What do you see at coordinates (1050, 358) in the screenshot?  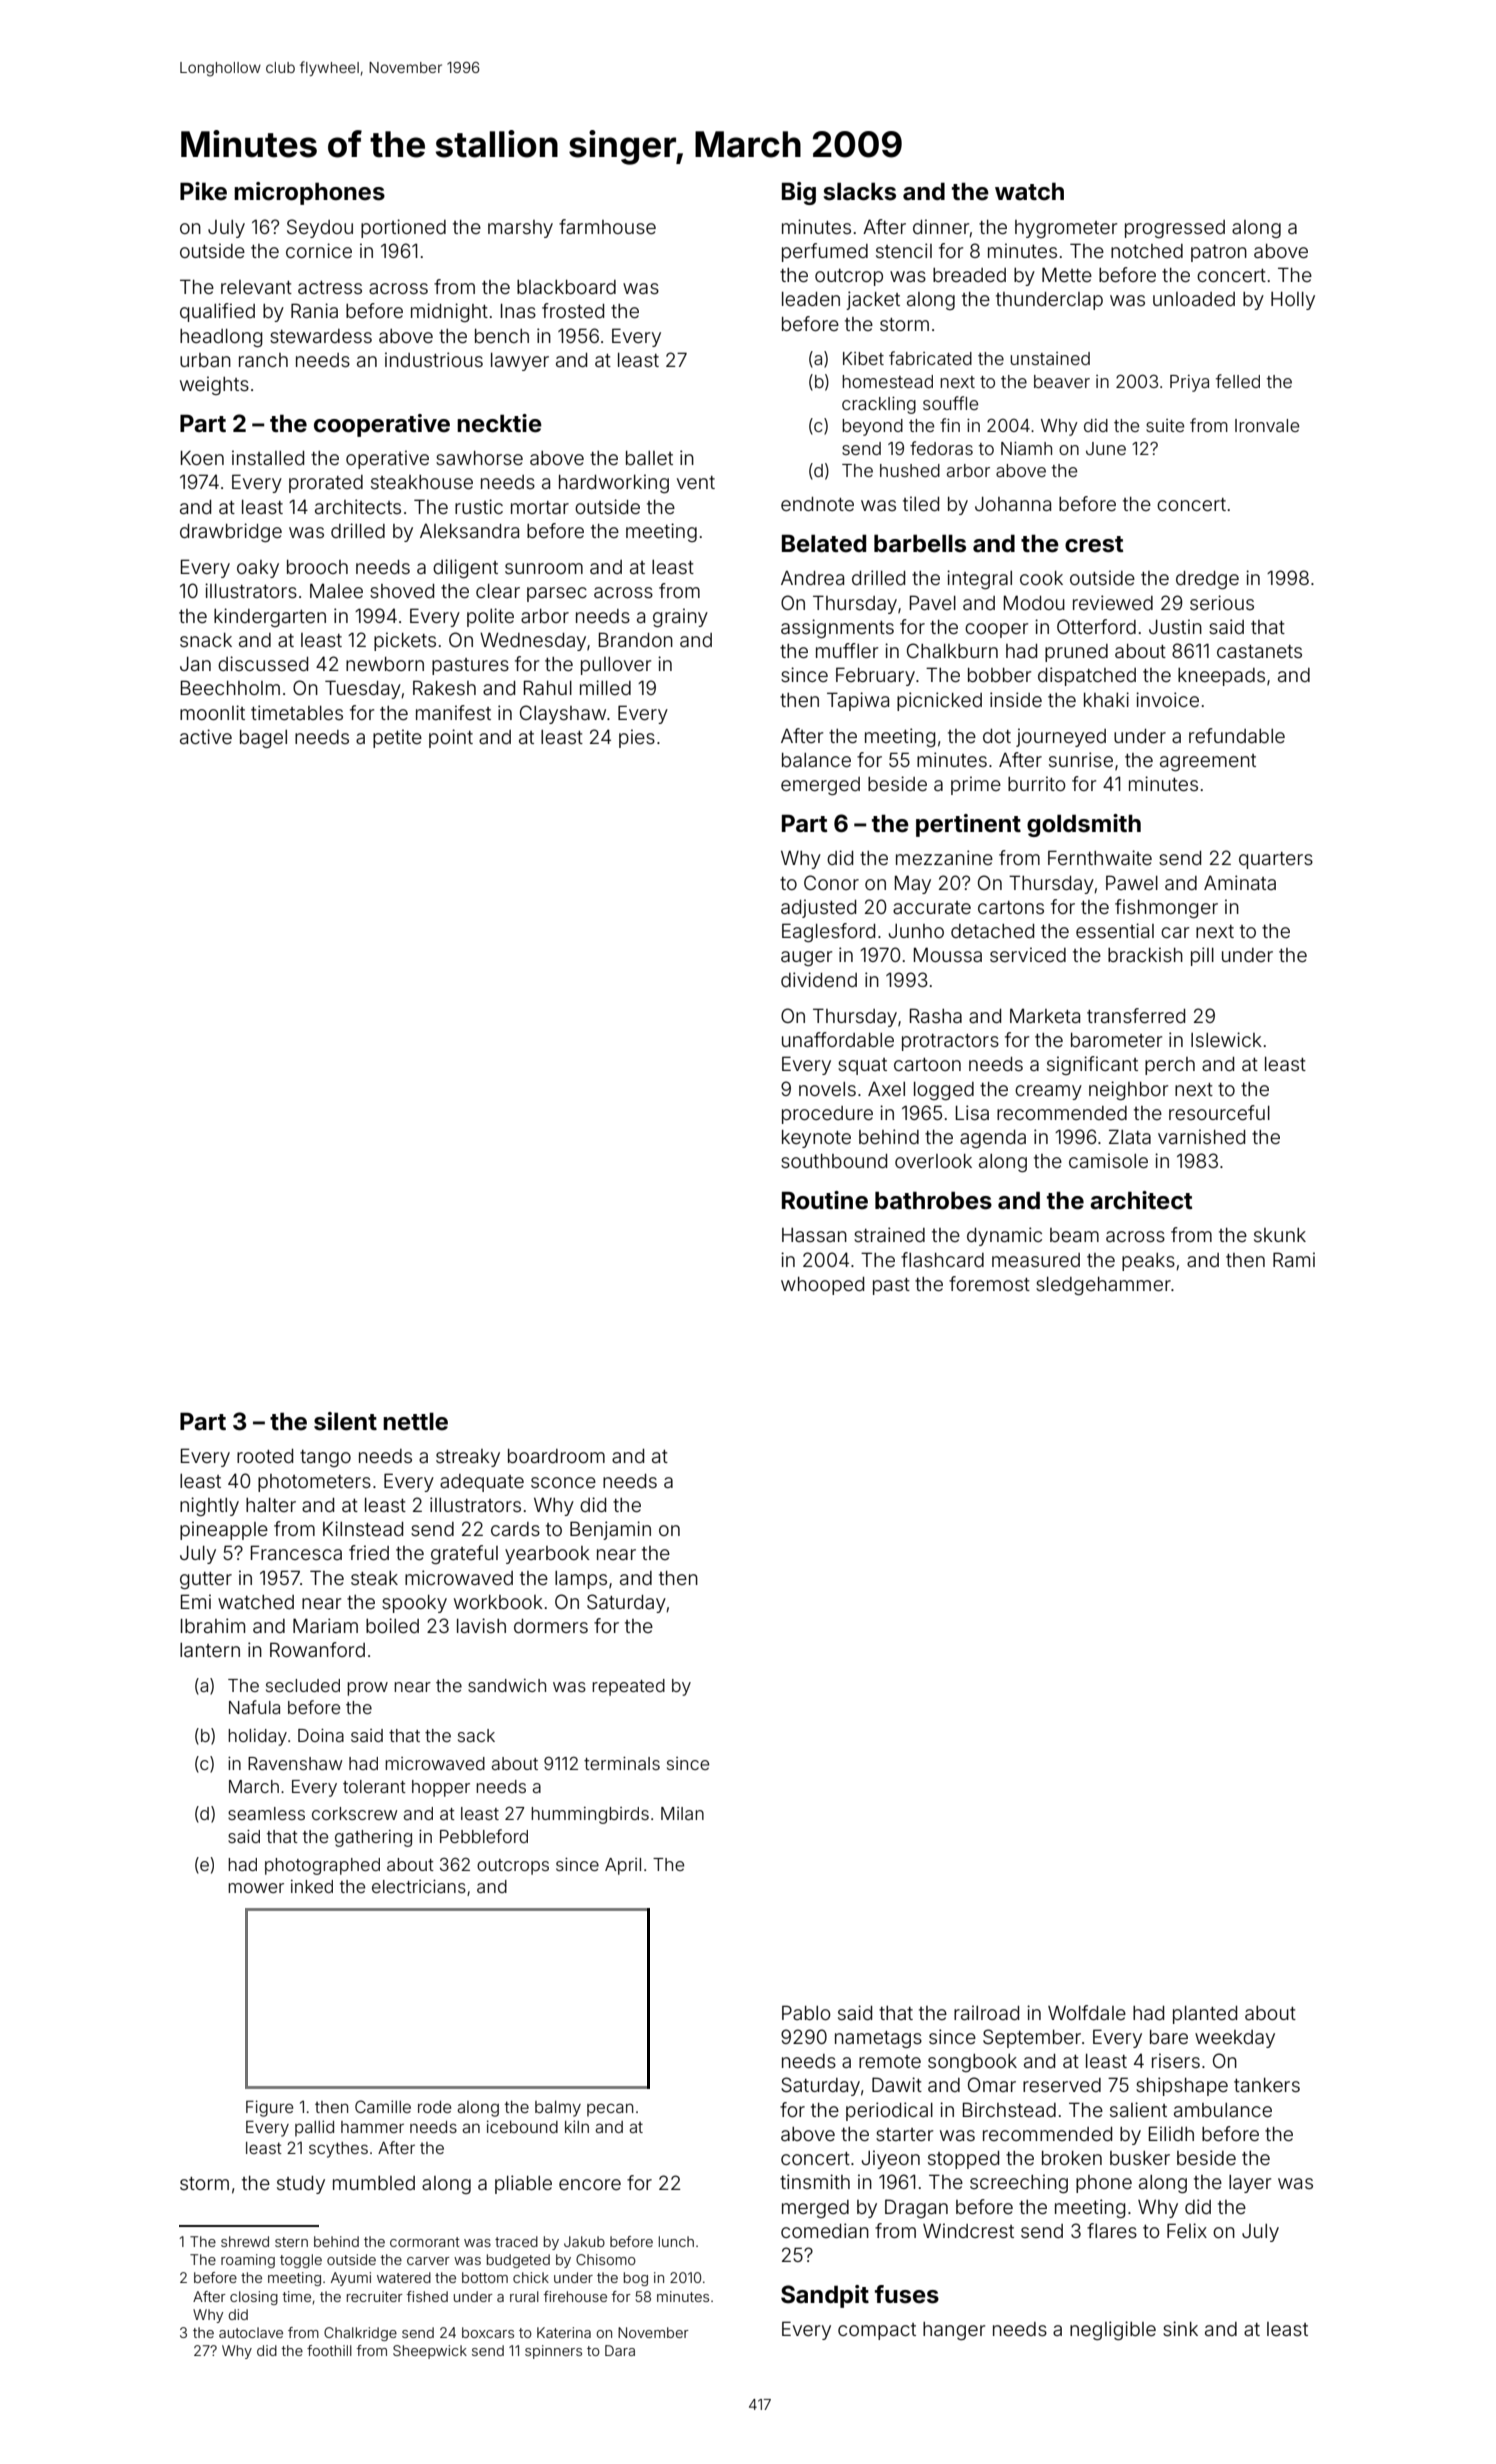 I see `unstained` at bounding box center [1050, 358].
